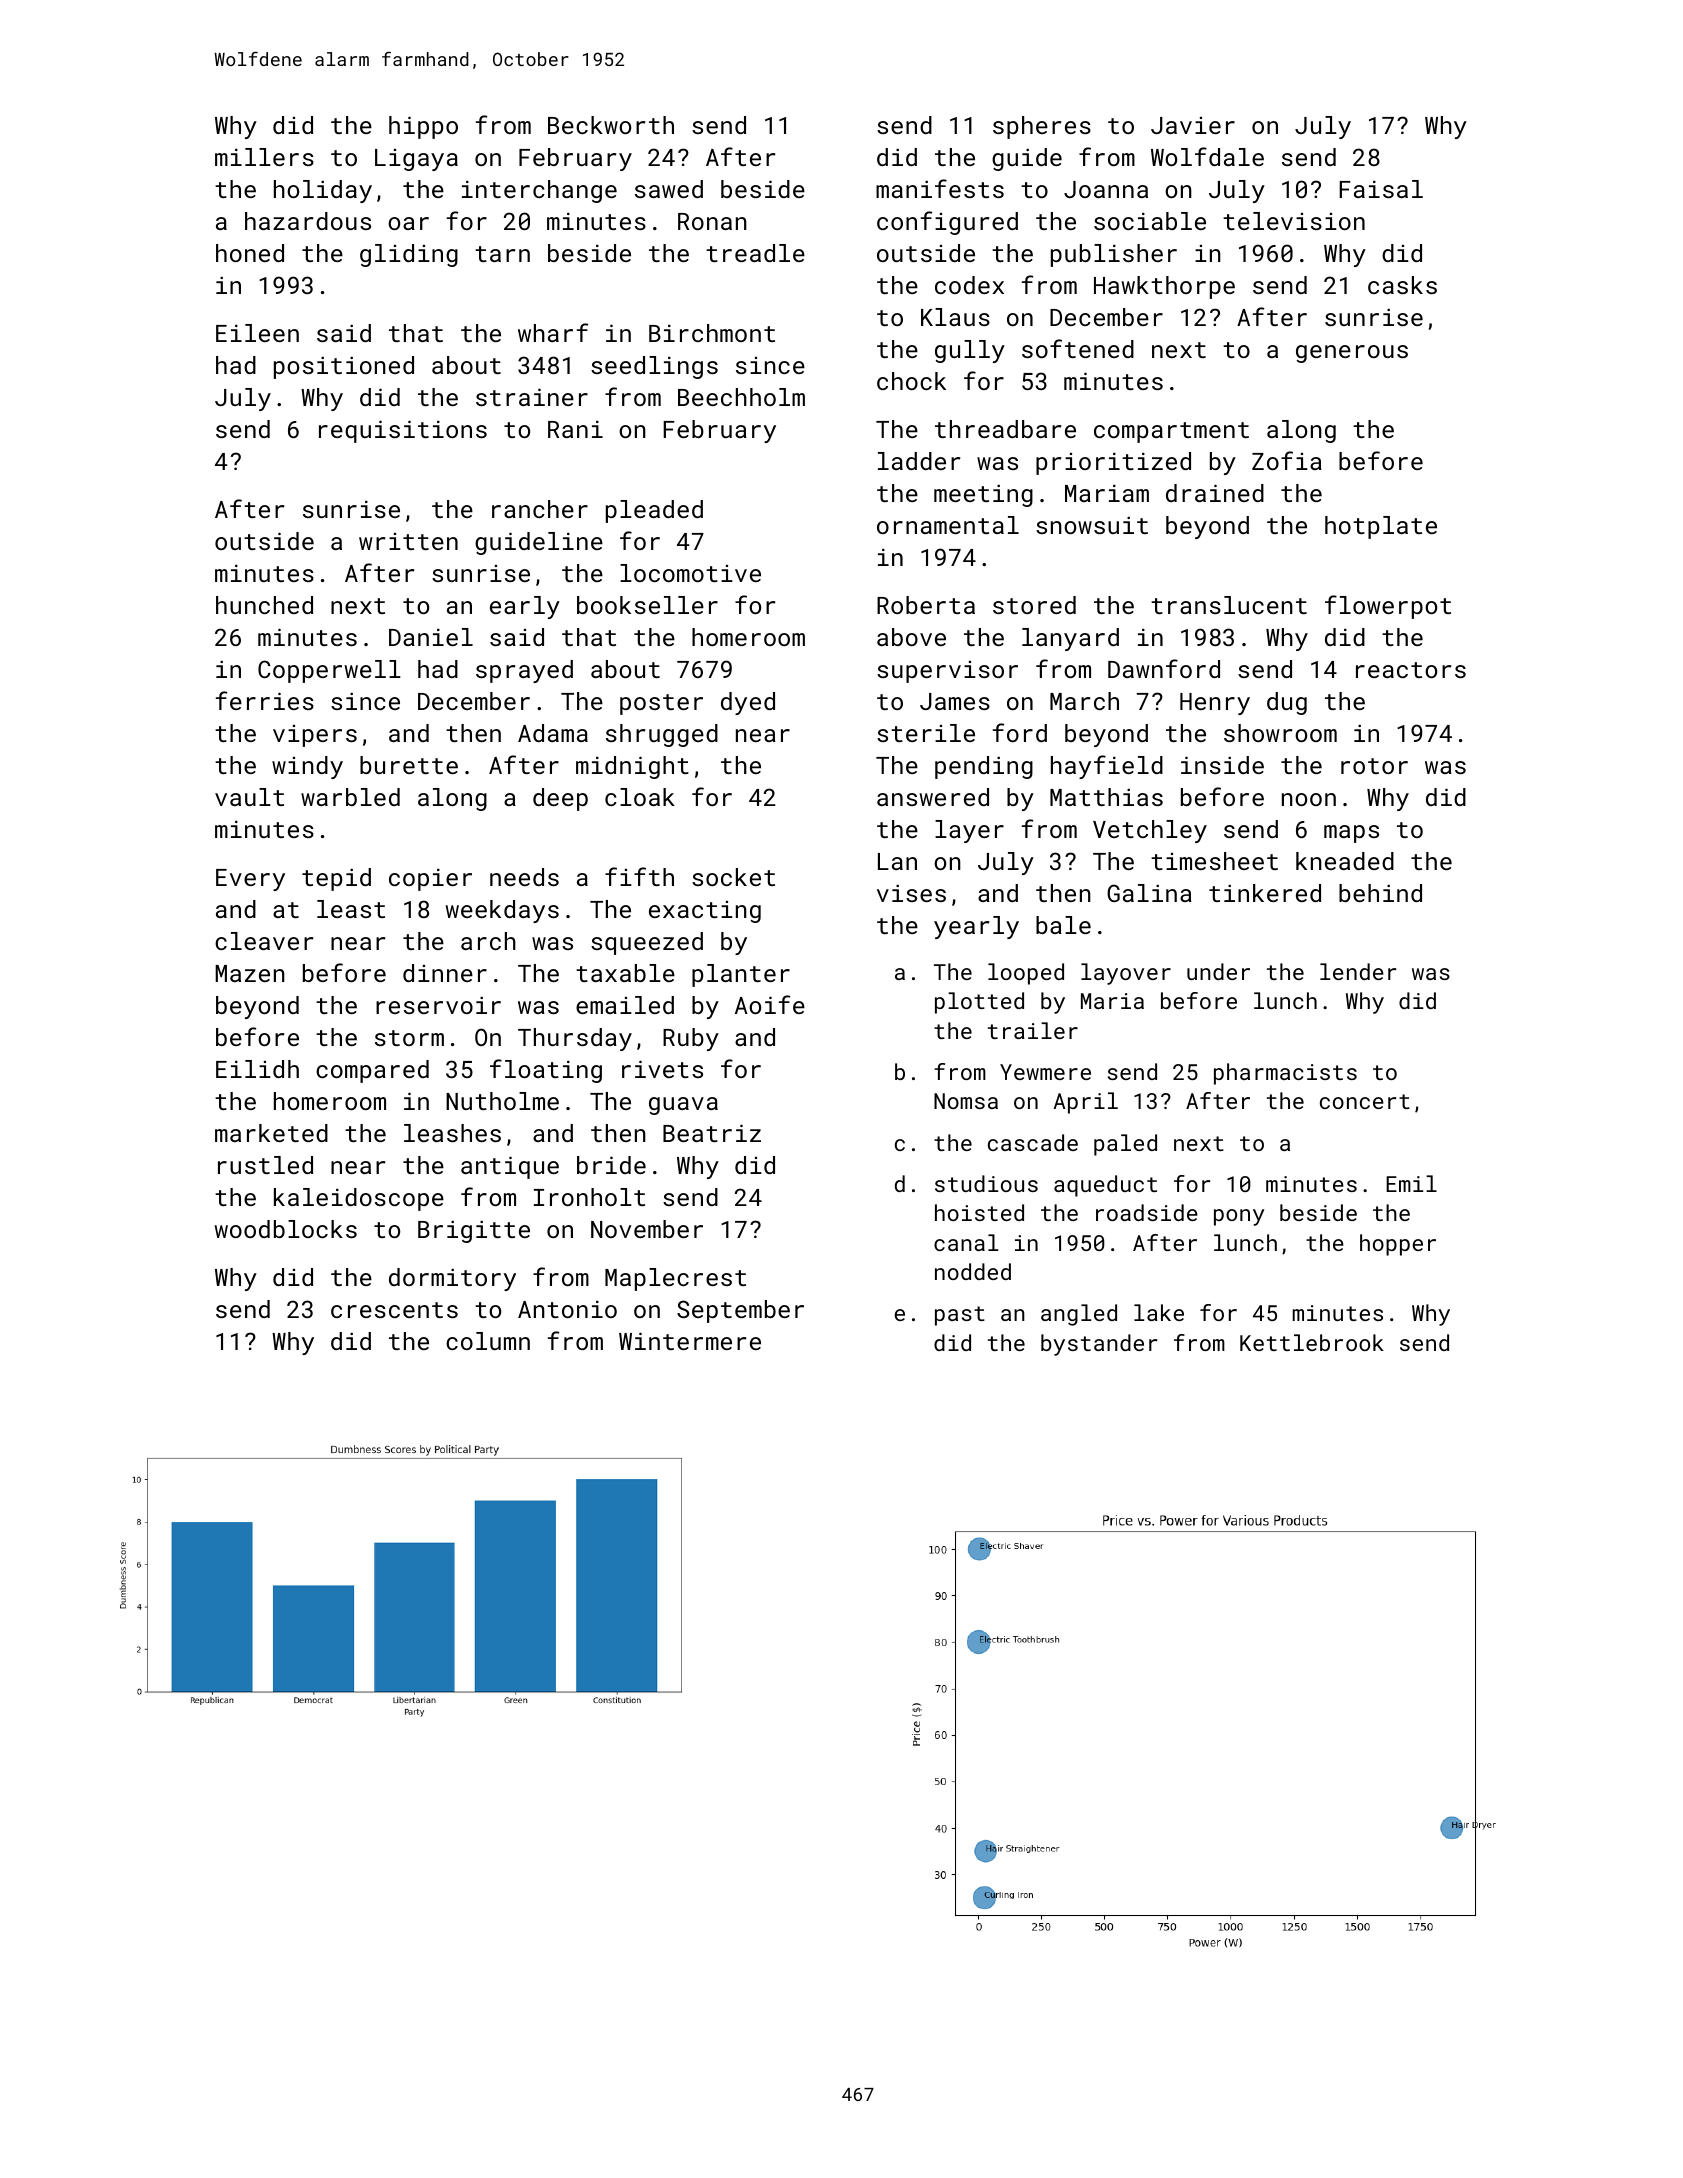  I want to click on hotplate, so click(1381, 527).
